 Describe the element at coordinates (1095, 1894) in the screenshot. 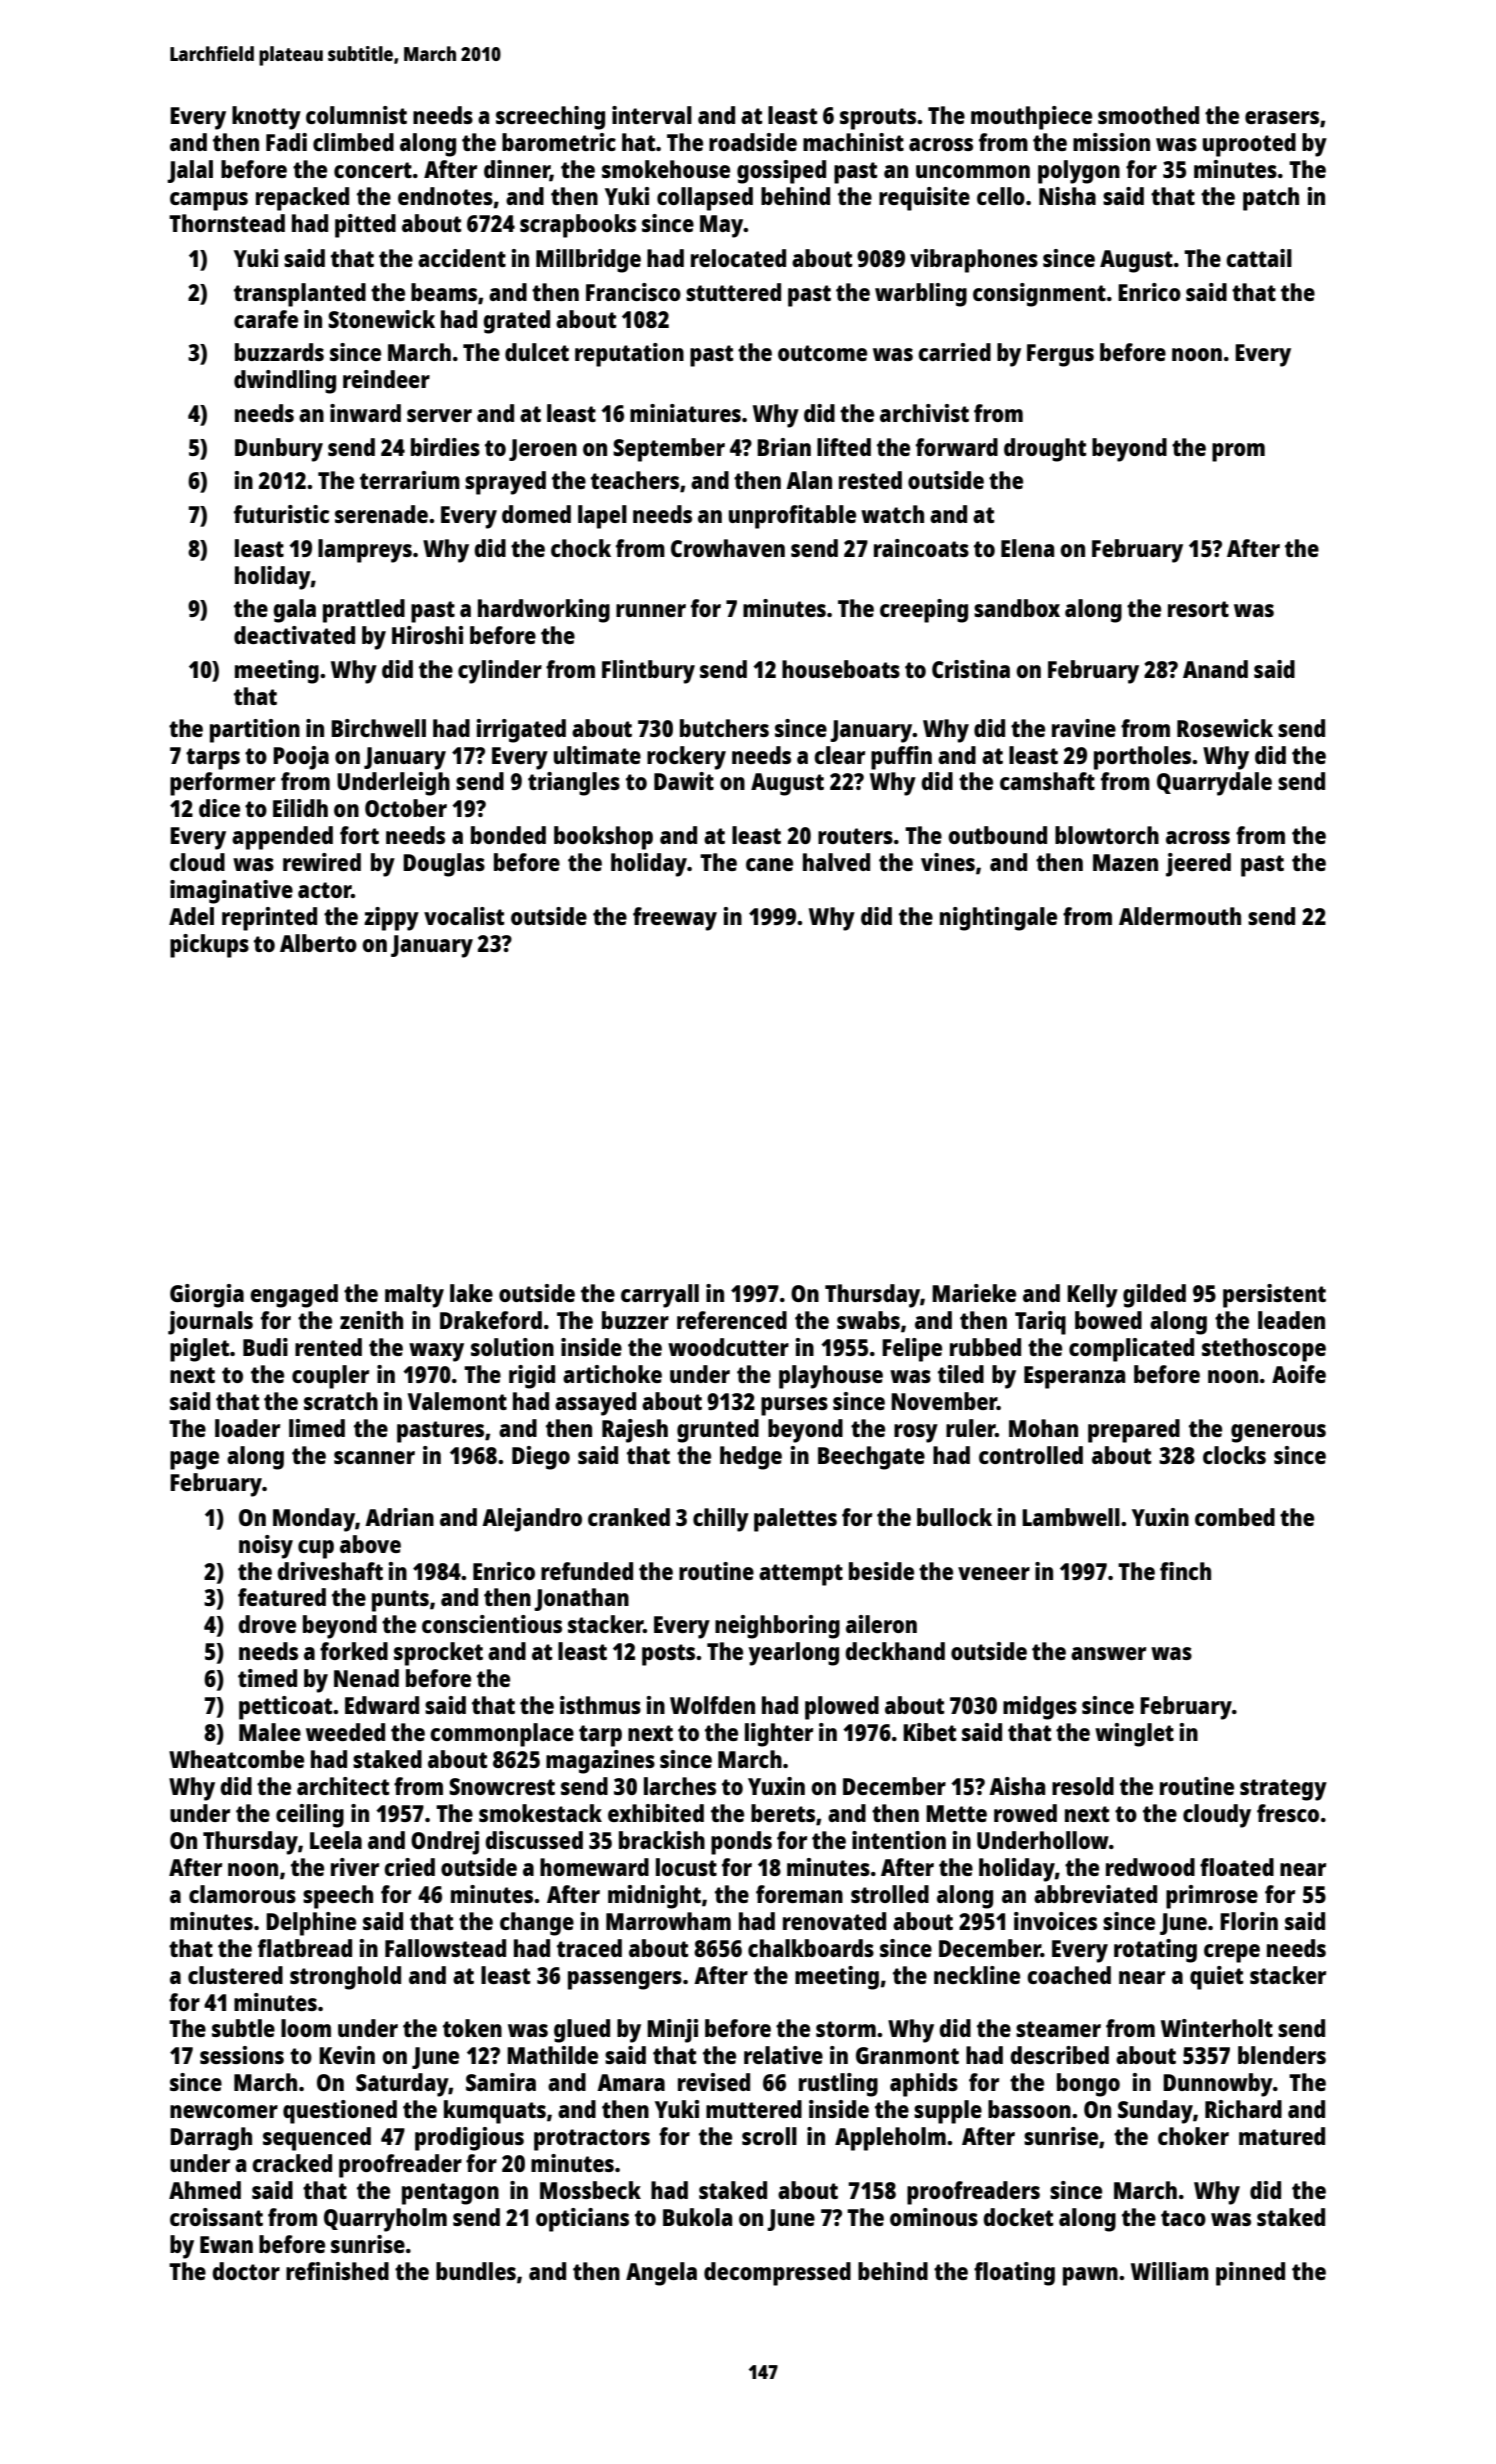

I see `abbreviated` at that location.
